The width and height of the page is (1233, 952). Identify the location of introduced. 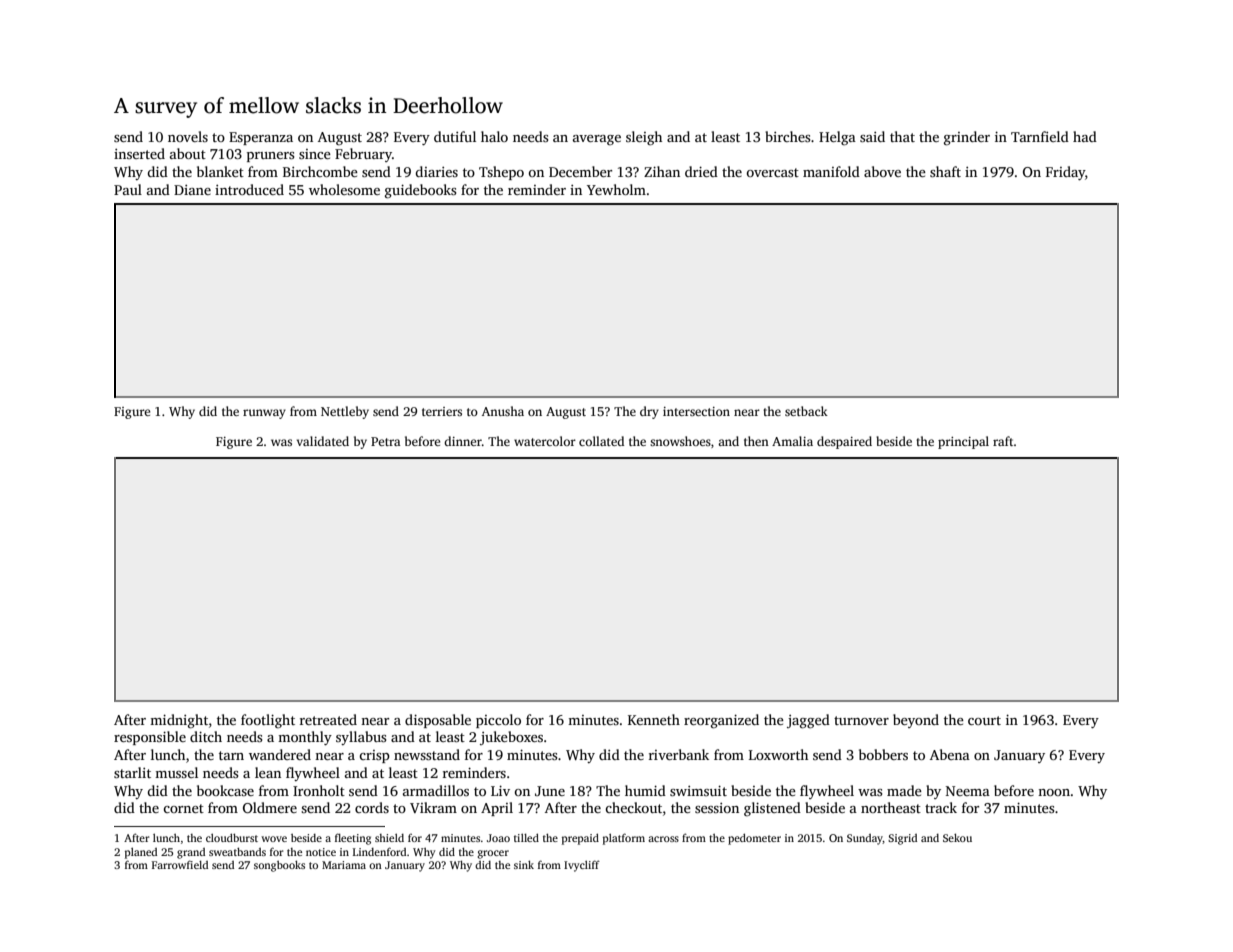
(249, 189).
